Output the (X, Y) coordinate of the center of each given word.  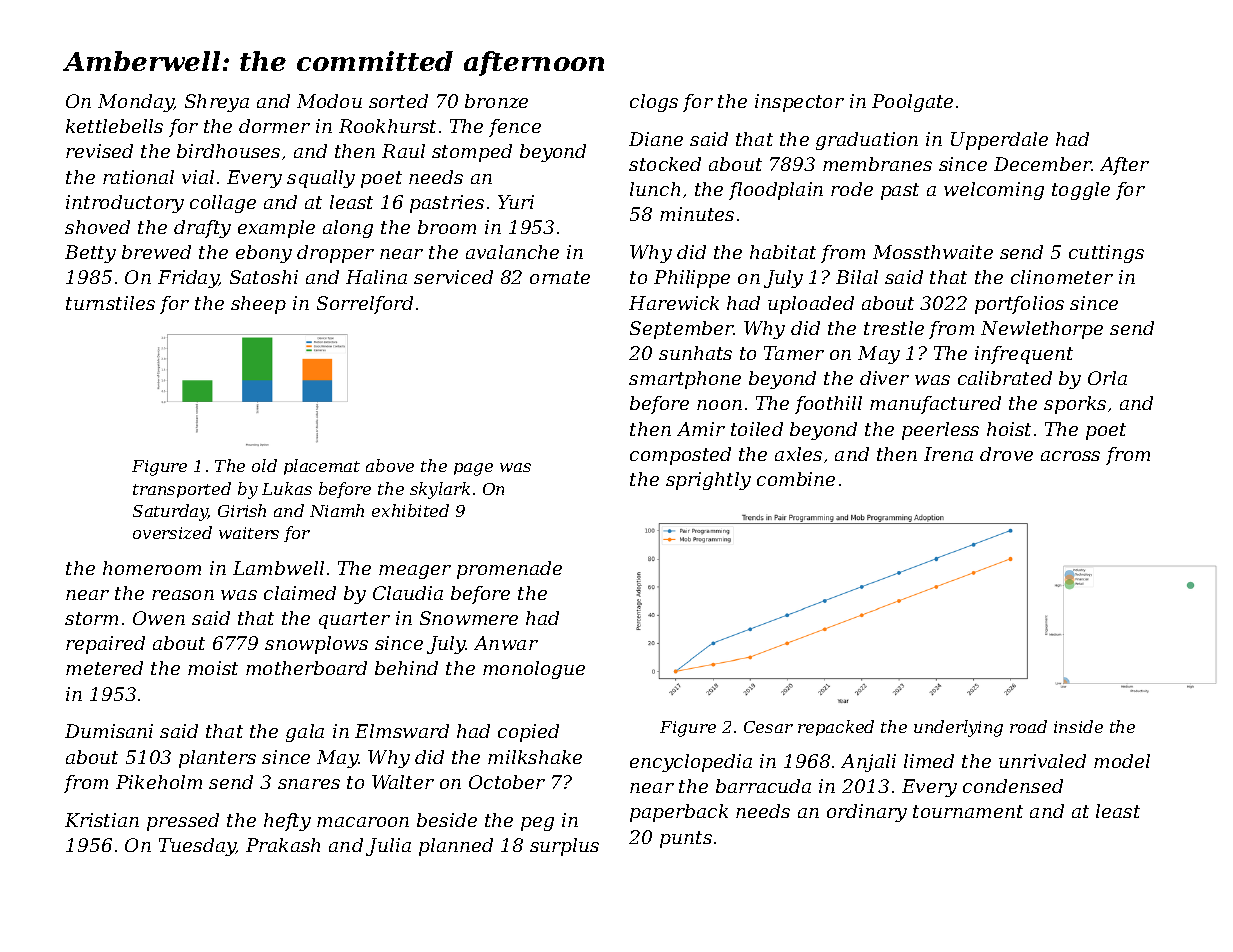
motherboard (306, 668)
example (276, 229)
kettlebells (114, 126)
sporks (1075, 405)
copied (528, 733)
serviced (453, 277)
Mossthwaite (933, 252)
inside (1078, 726)
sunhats (695, 353)
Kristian (102, 820)
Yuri (516, 202)
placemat (322, 467)
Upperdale (999, 141)
